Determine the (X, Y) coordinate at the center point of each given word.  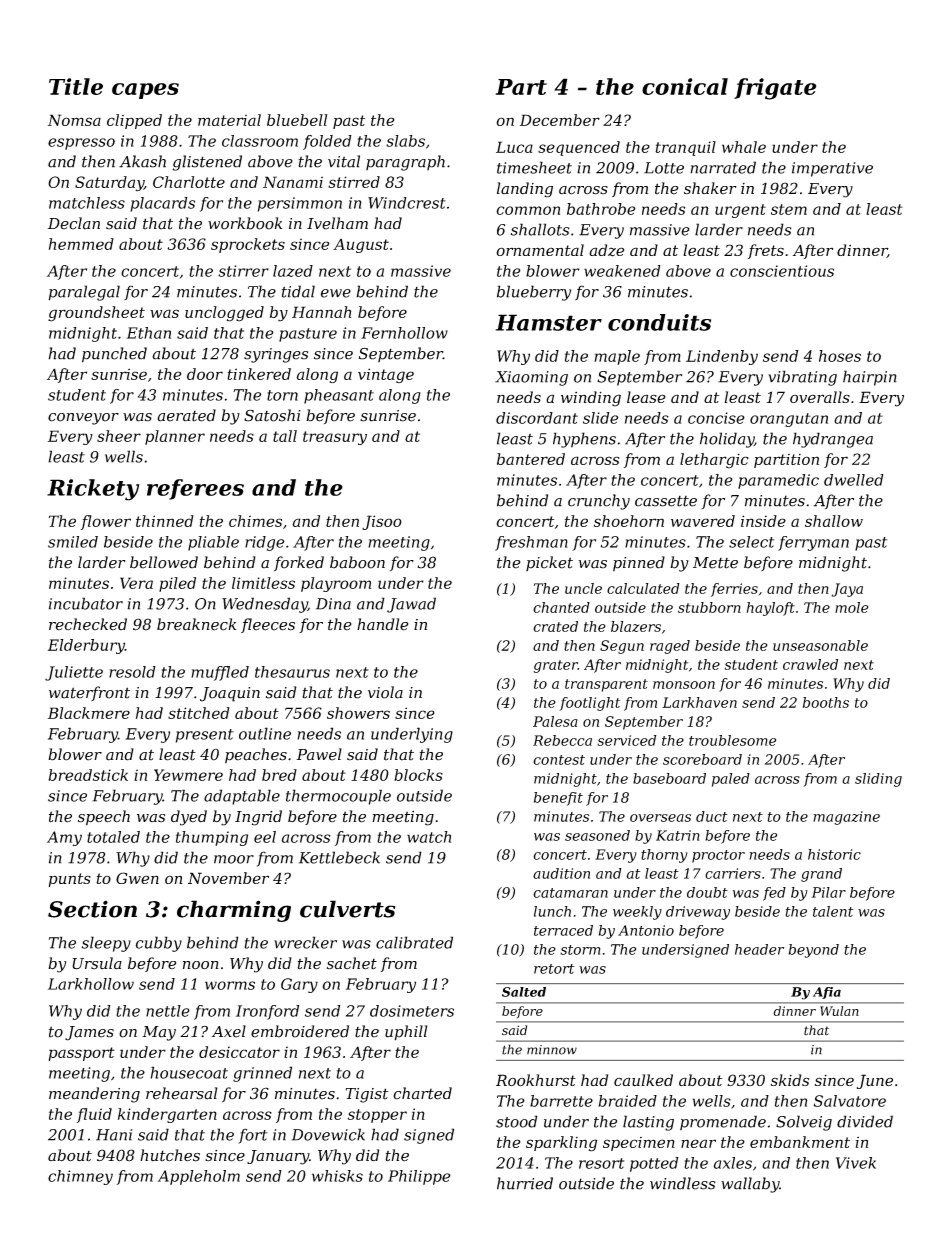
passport (81, 1054)
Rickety (93, 490)
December (560, 120)
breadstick (88, 775)
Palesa (555, 721)
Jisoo (382, 522)
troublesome (732, 740)
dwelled (854, 480)
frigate (775, 89)
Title (76, 86)
